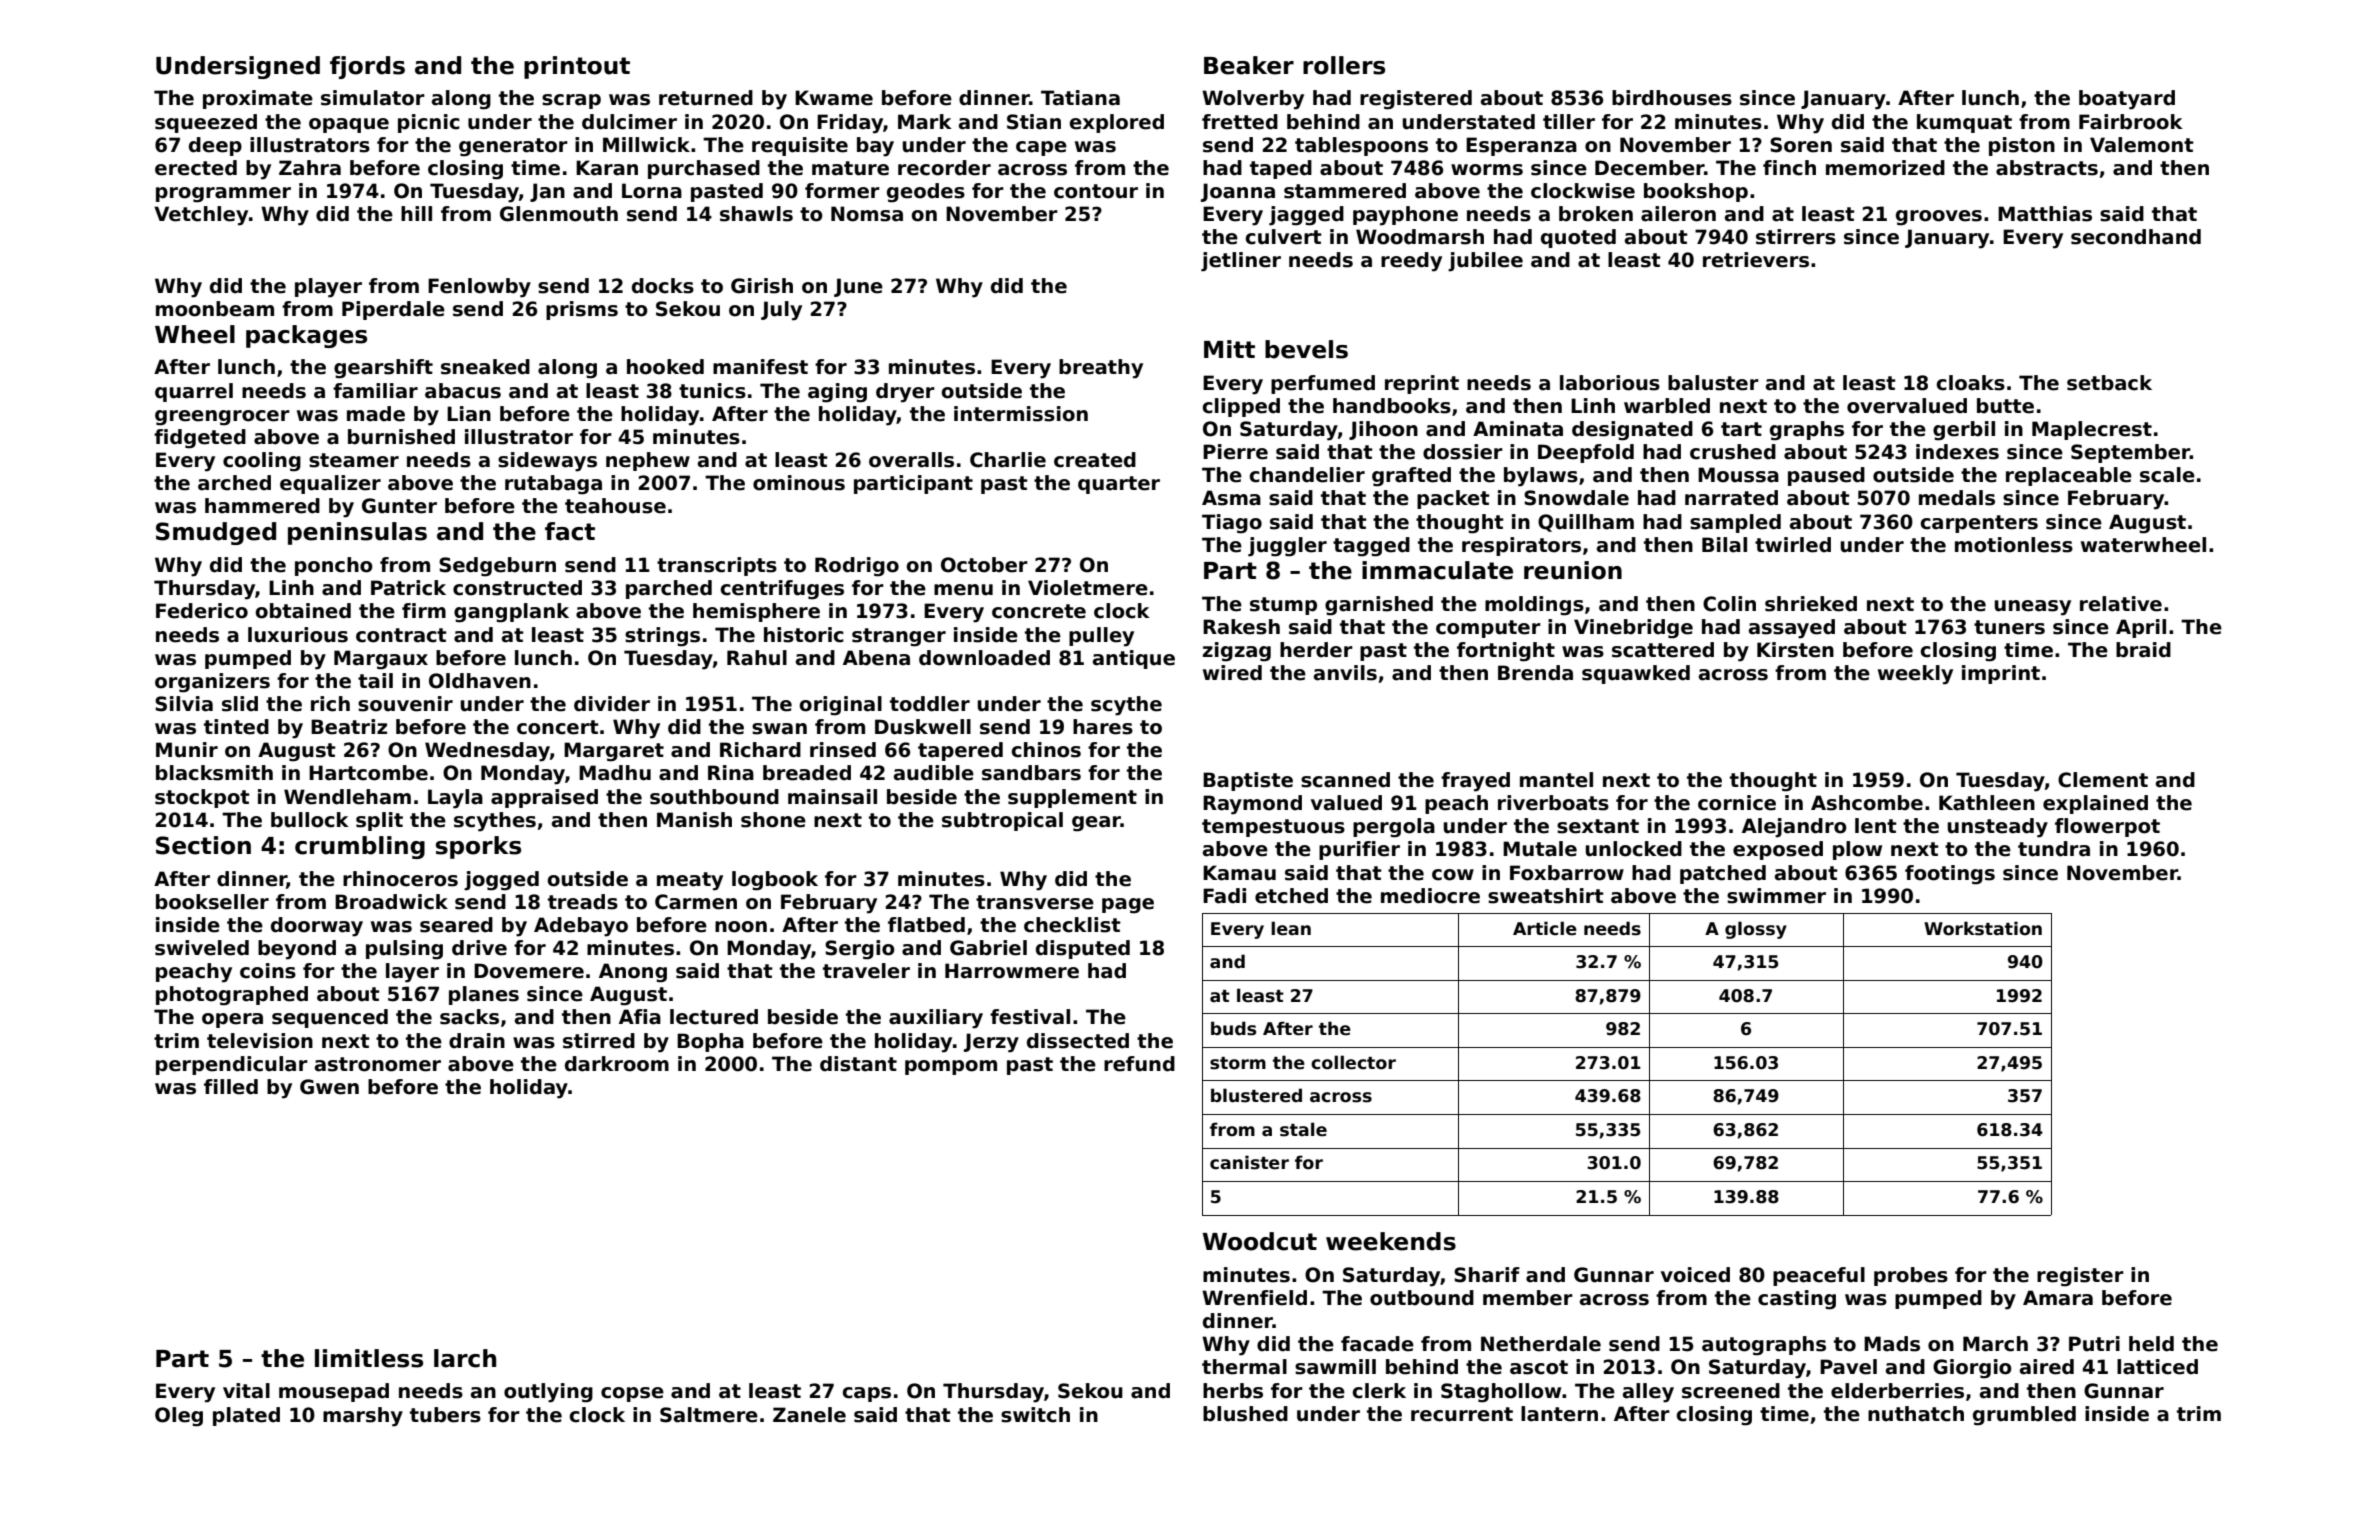 Image resolution: width=2380 pixels, height=1540 pixels. I want to click on Putri, so click(2094, 1344).
